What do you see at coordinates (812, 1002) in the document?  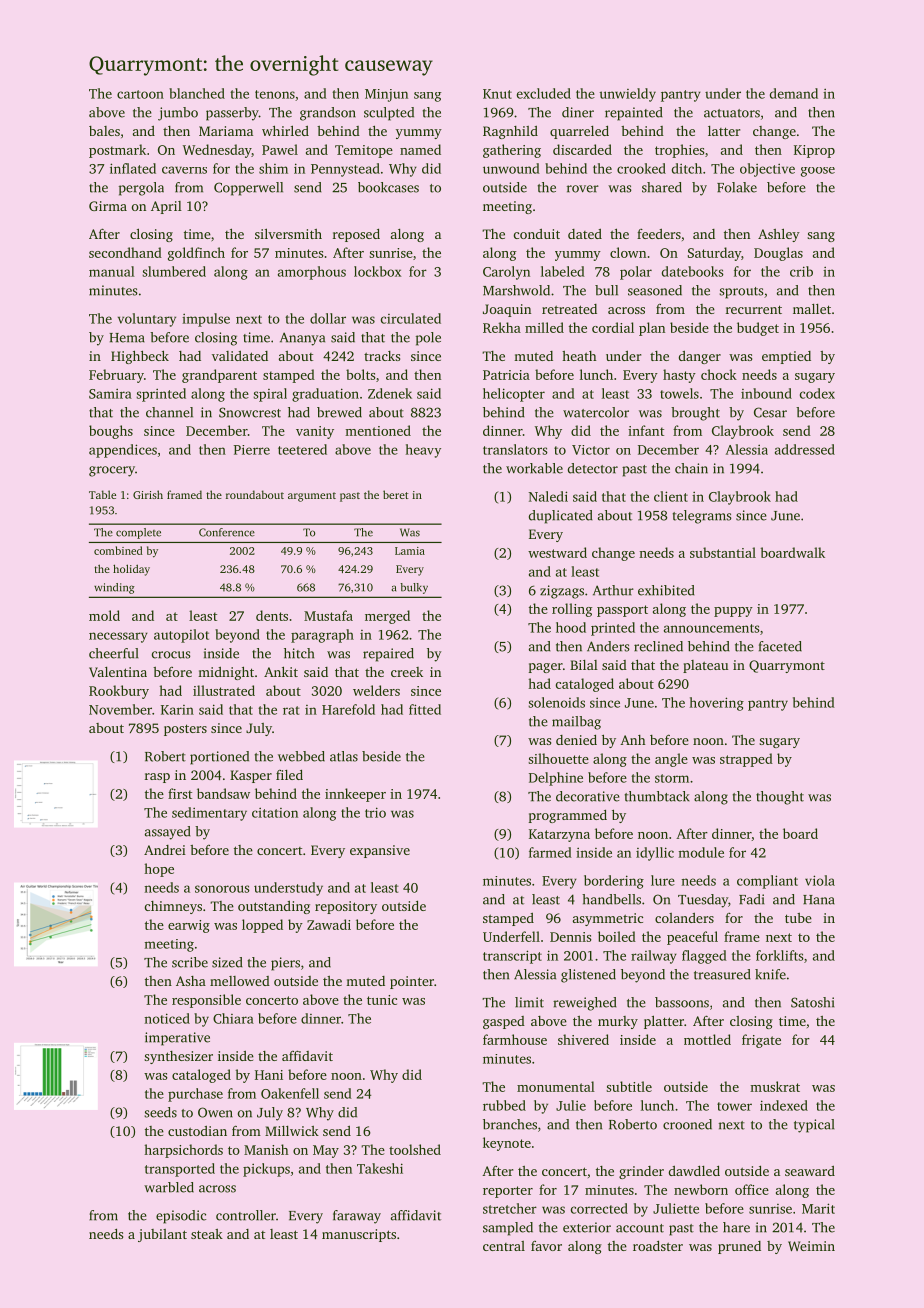 I see `Satoshi` at bounding box center [812, 1002].
